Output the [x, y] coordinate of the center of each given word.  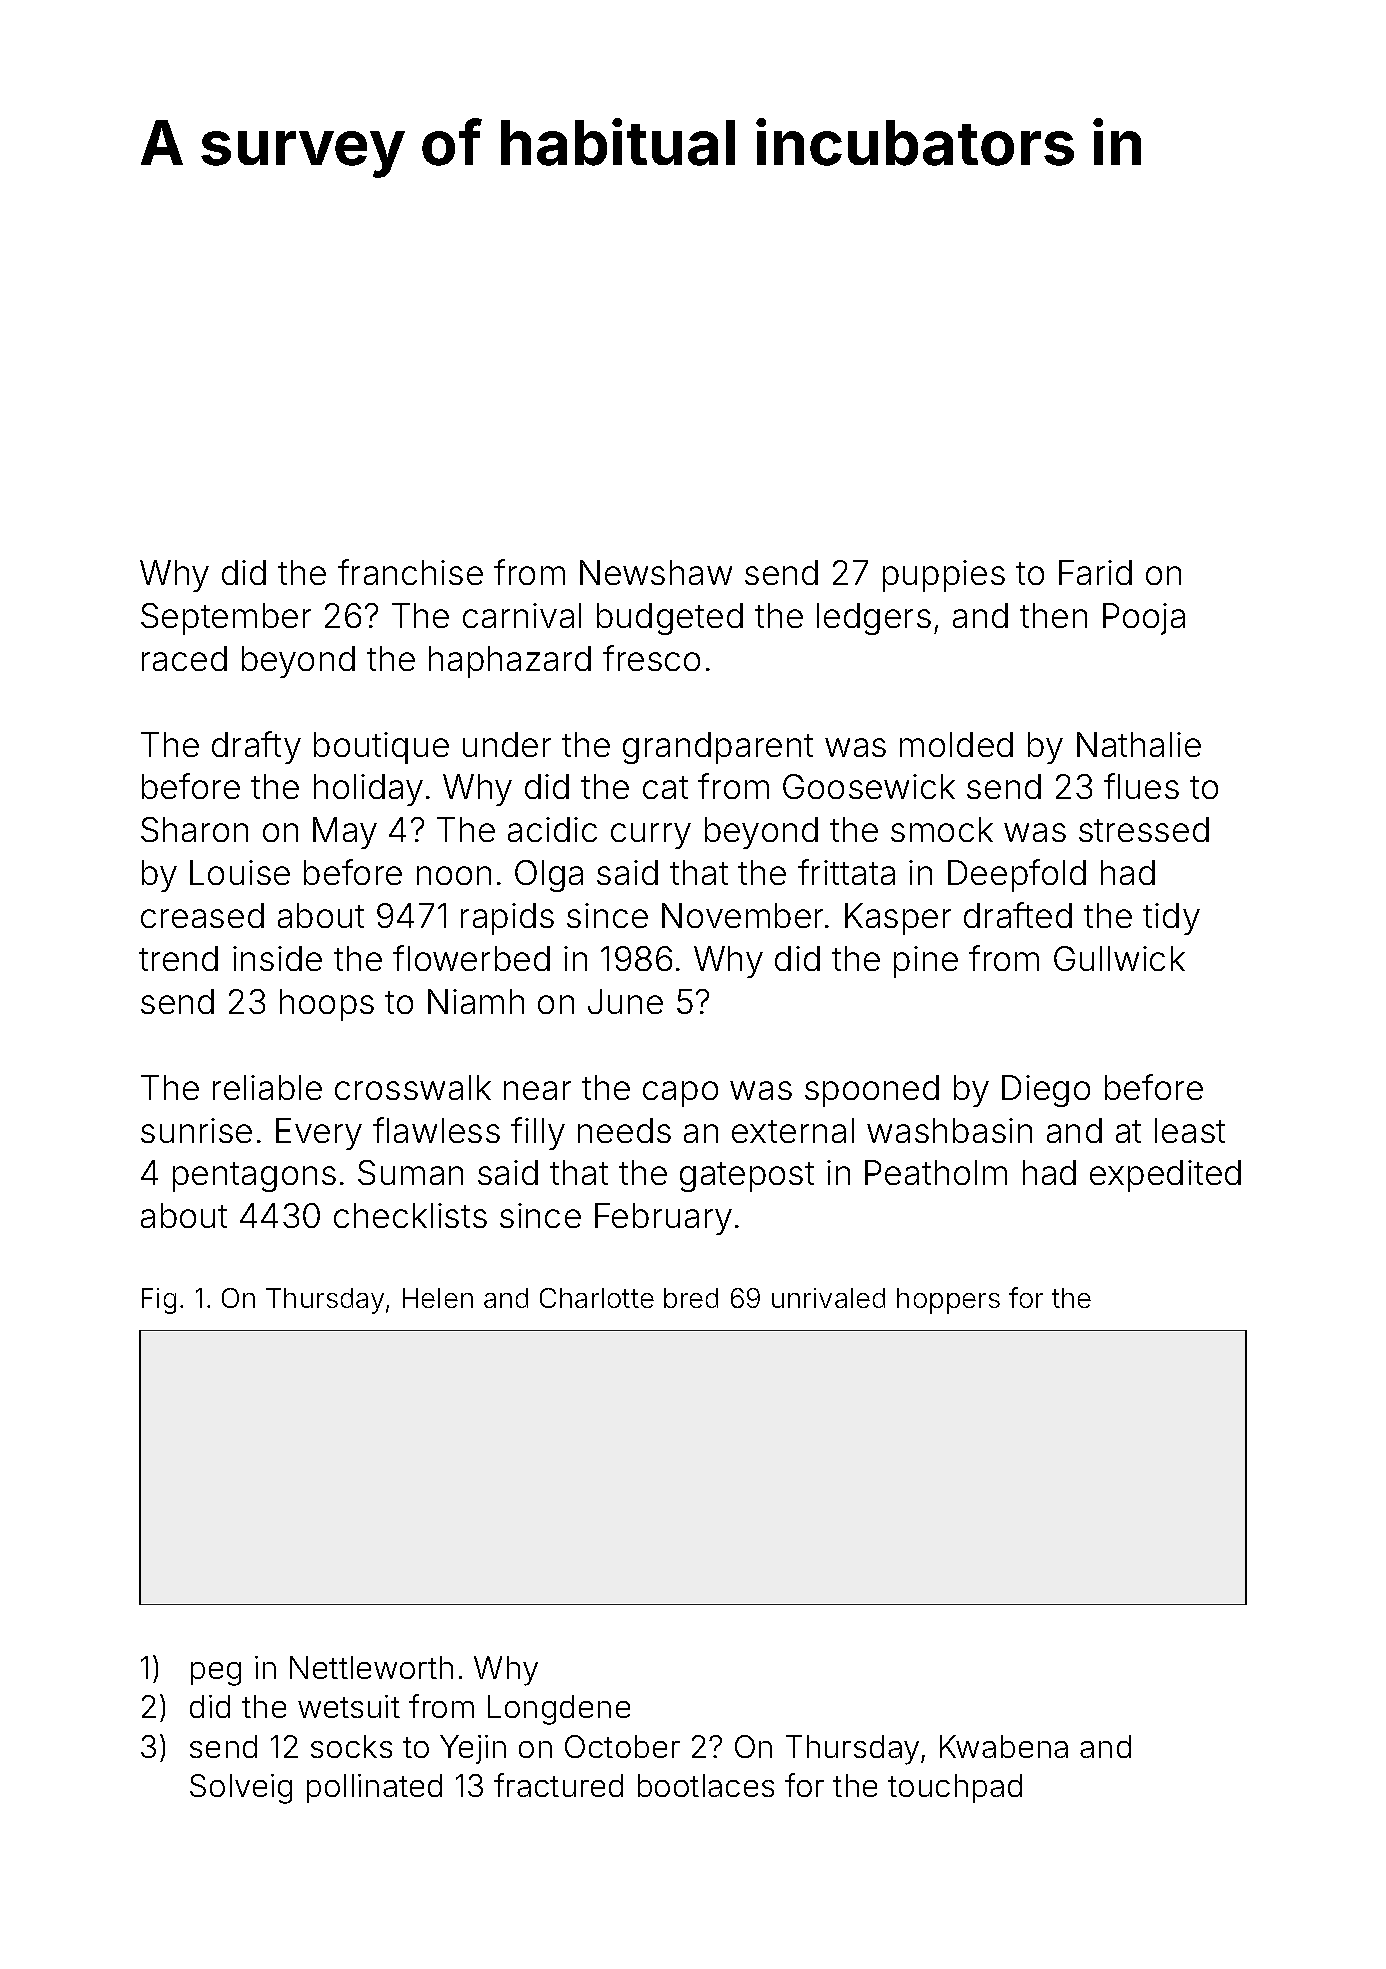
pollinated [374, 1788]
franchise [410, 572]
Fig [159, 1301]
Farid [1095, 572]
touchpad [955, 1788]
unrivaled [828, 1298]
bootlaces [706, 1785]
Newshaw [656, 572]
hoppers [948, 1301]
